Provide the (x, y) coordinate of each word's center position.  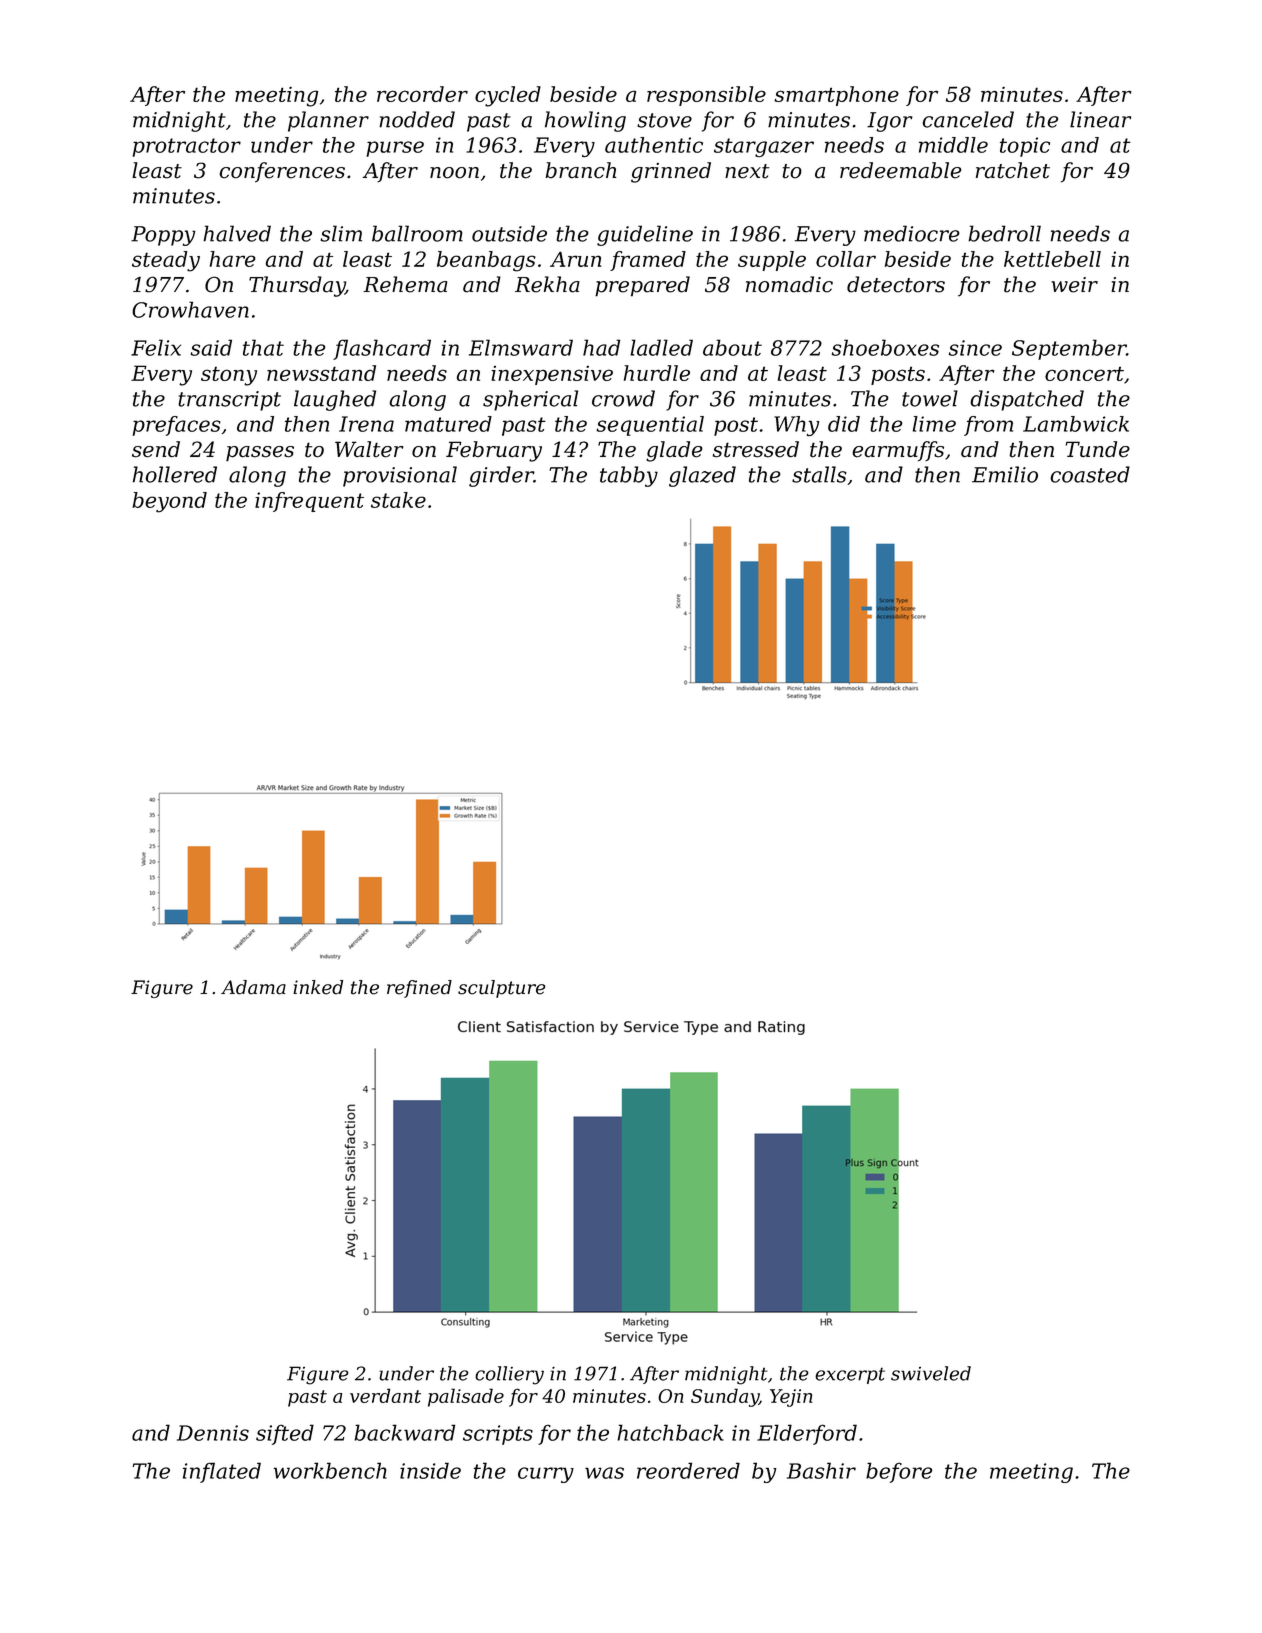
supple (772, 261)
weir (1075, 285)
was (604, 1473)
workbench (330, 1470)
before (899, 1472)
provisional (400, 476)
